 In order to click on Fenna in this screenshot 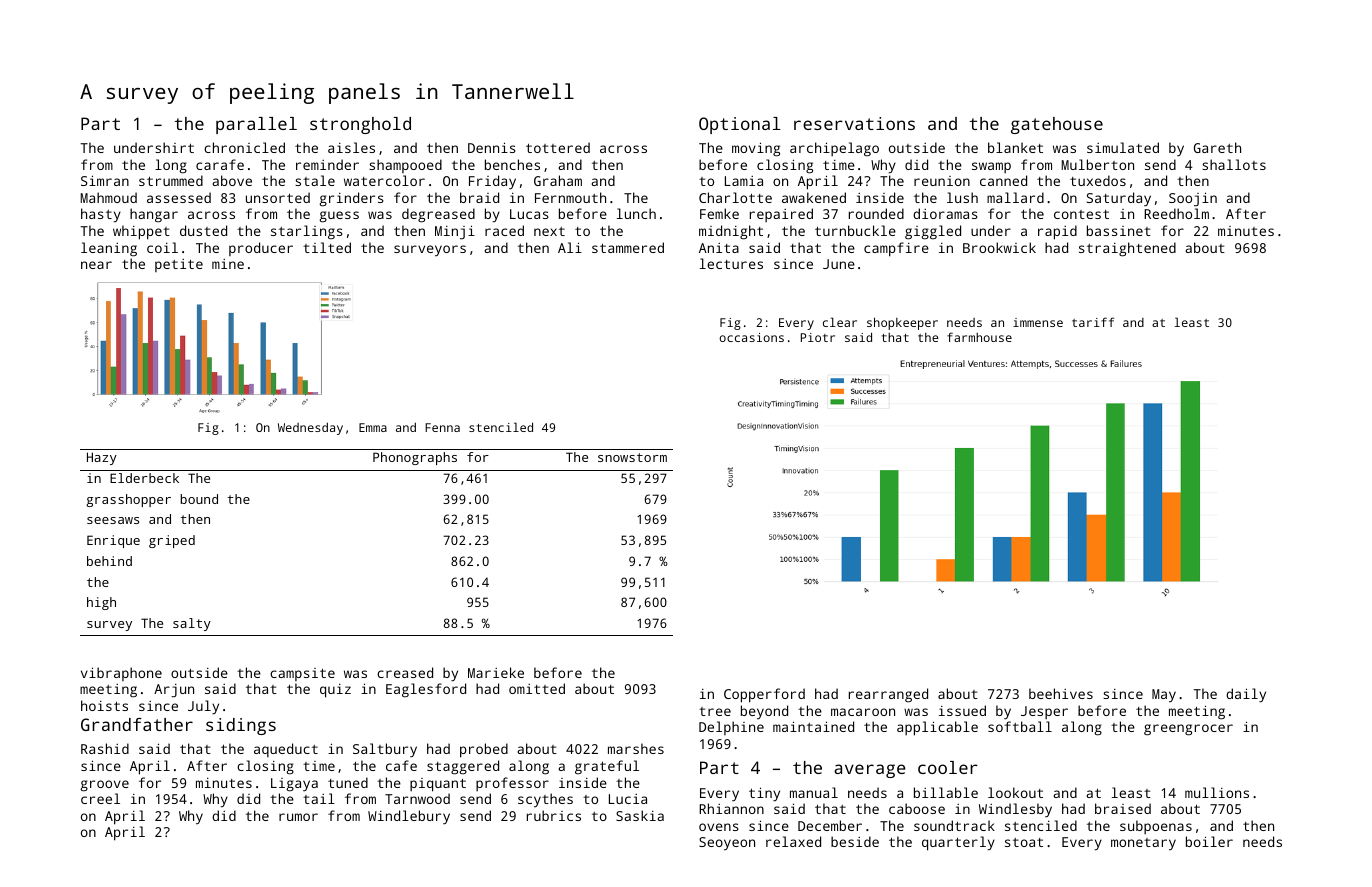, I will do `click(442, 427)`.
